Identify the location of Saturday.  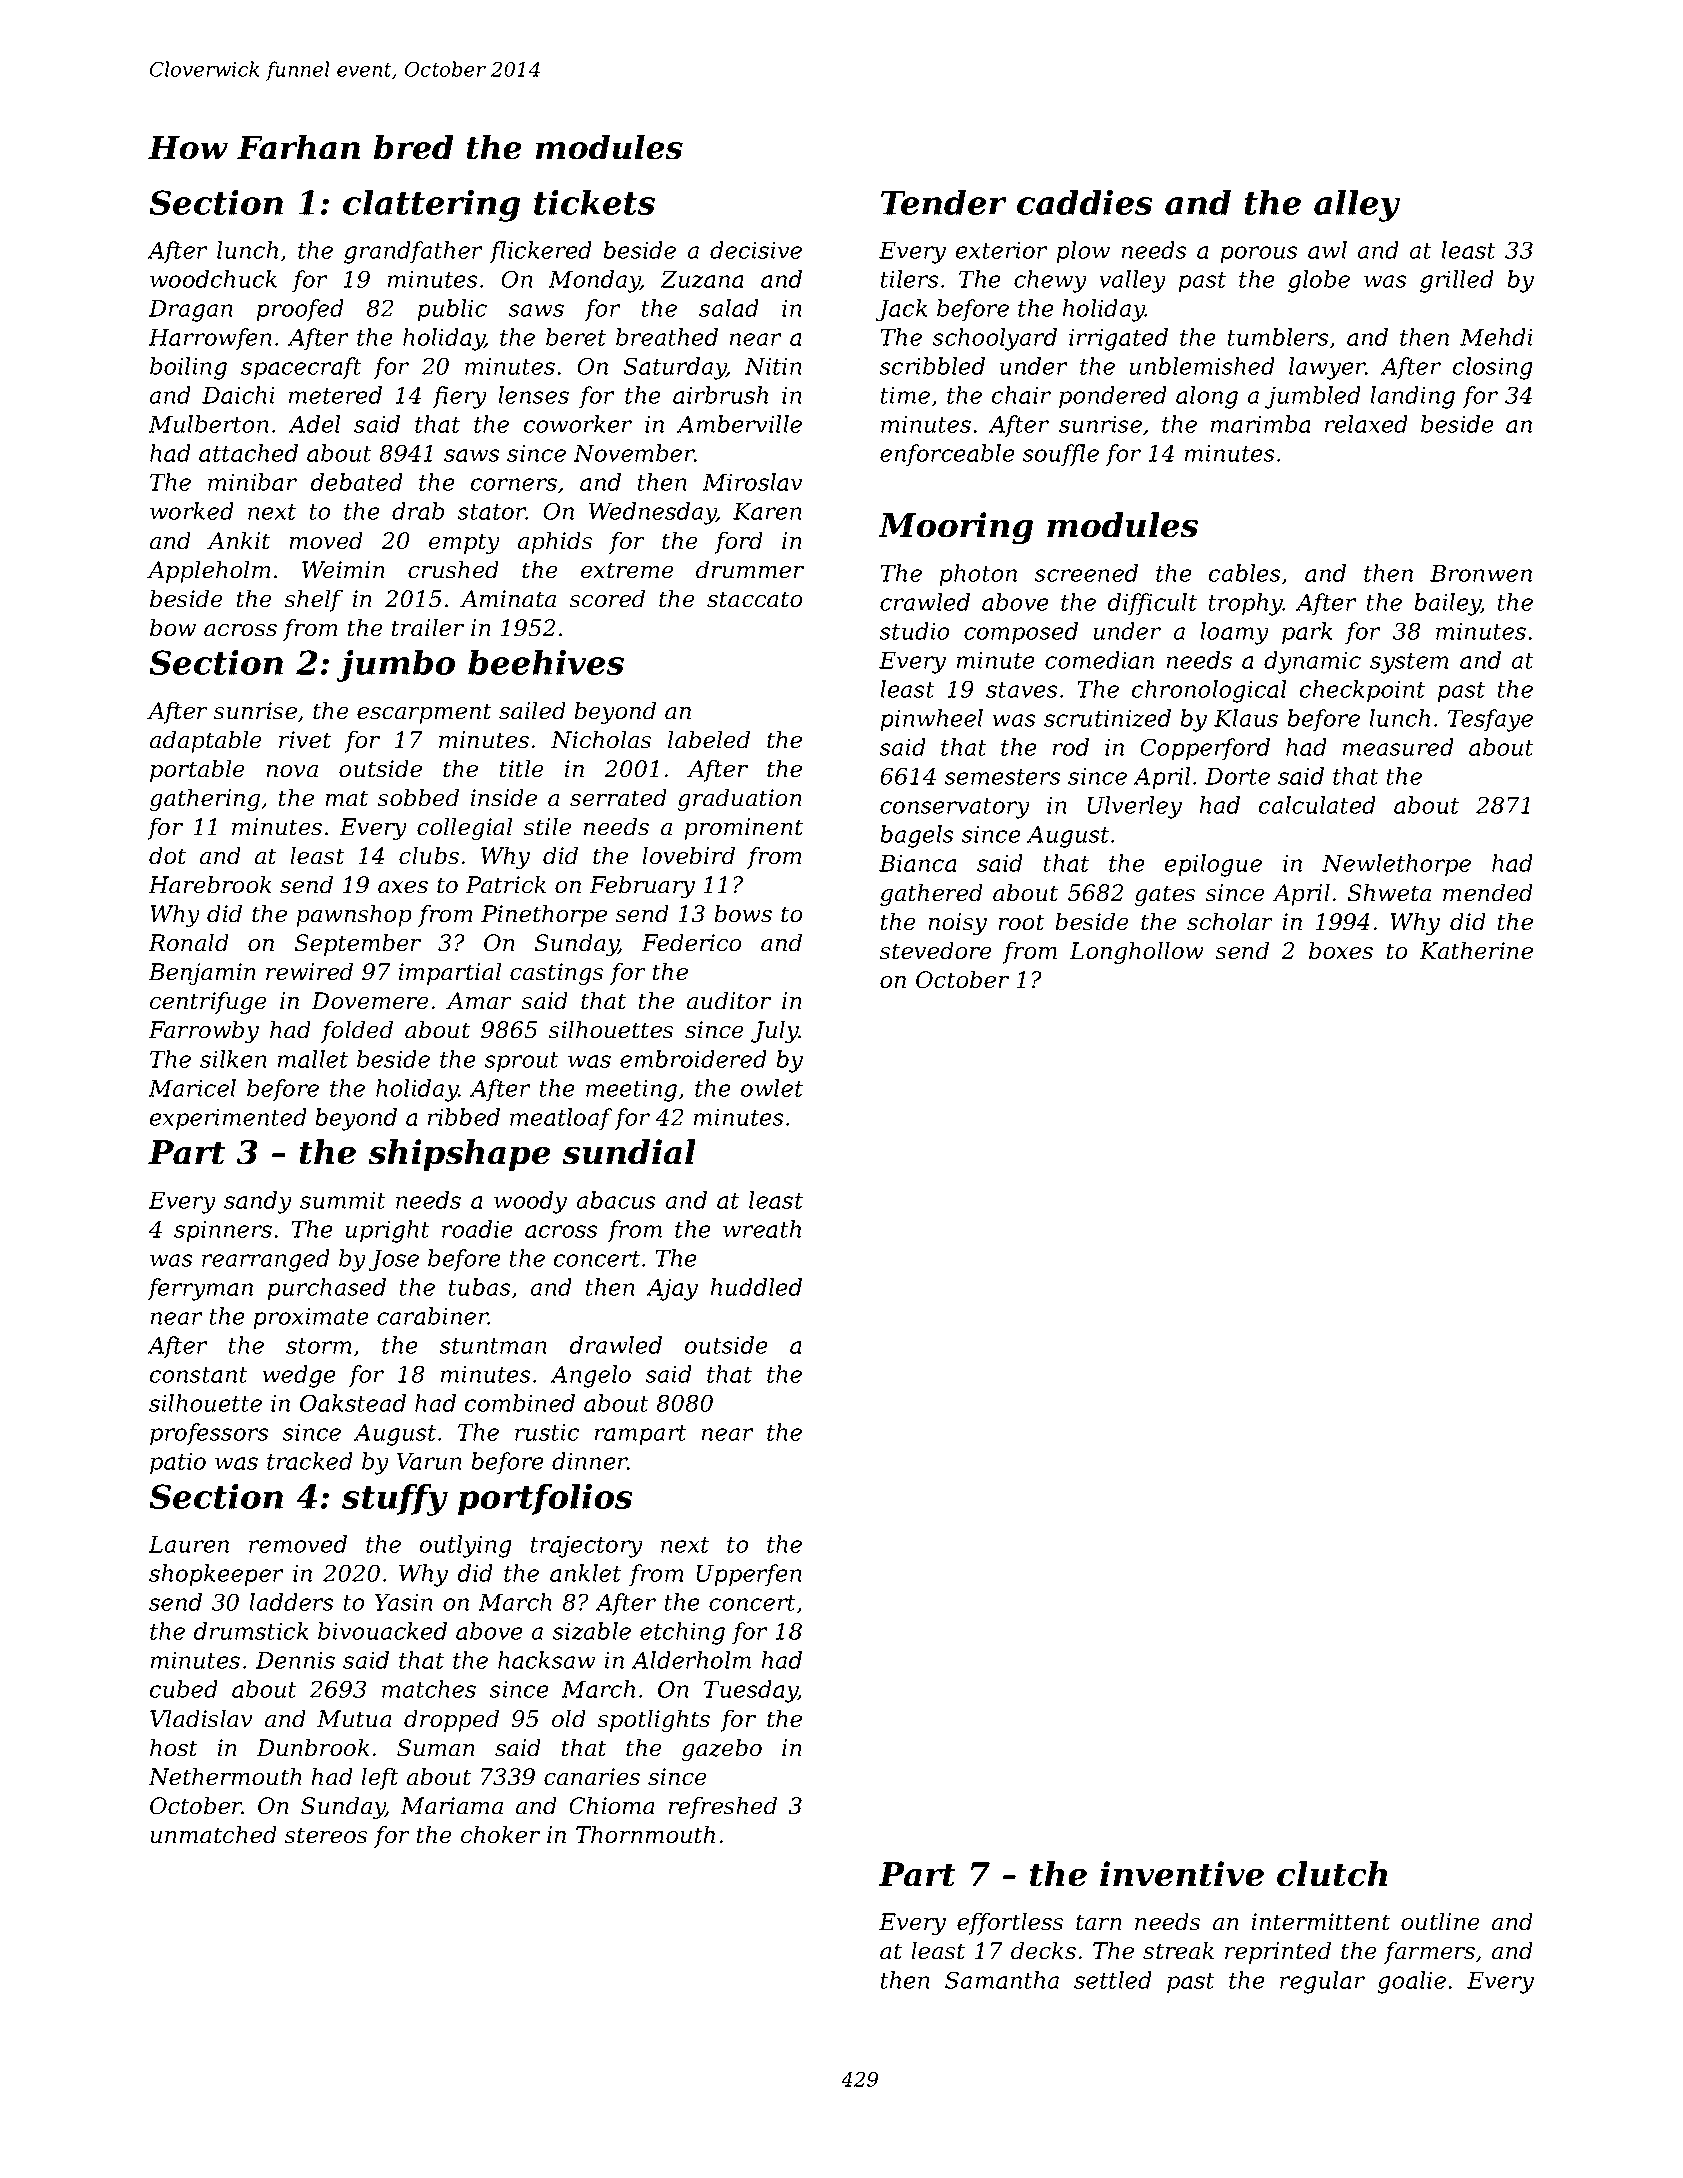
(675, 368).
